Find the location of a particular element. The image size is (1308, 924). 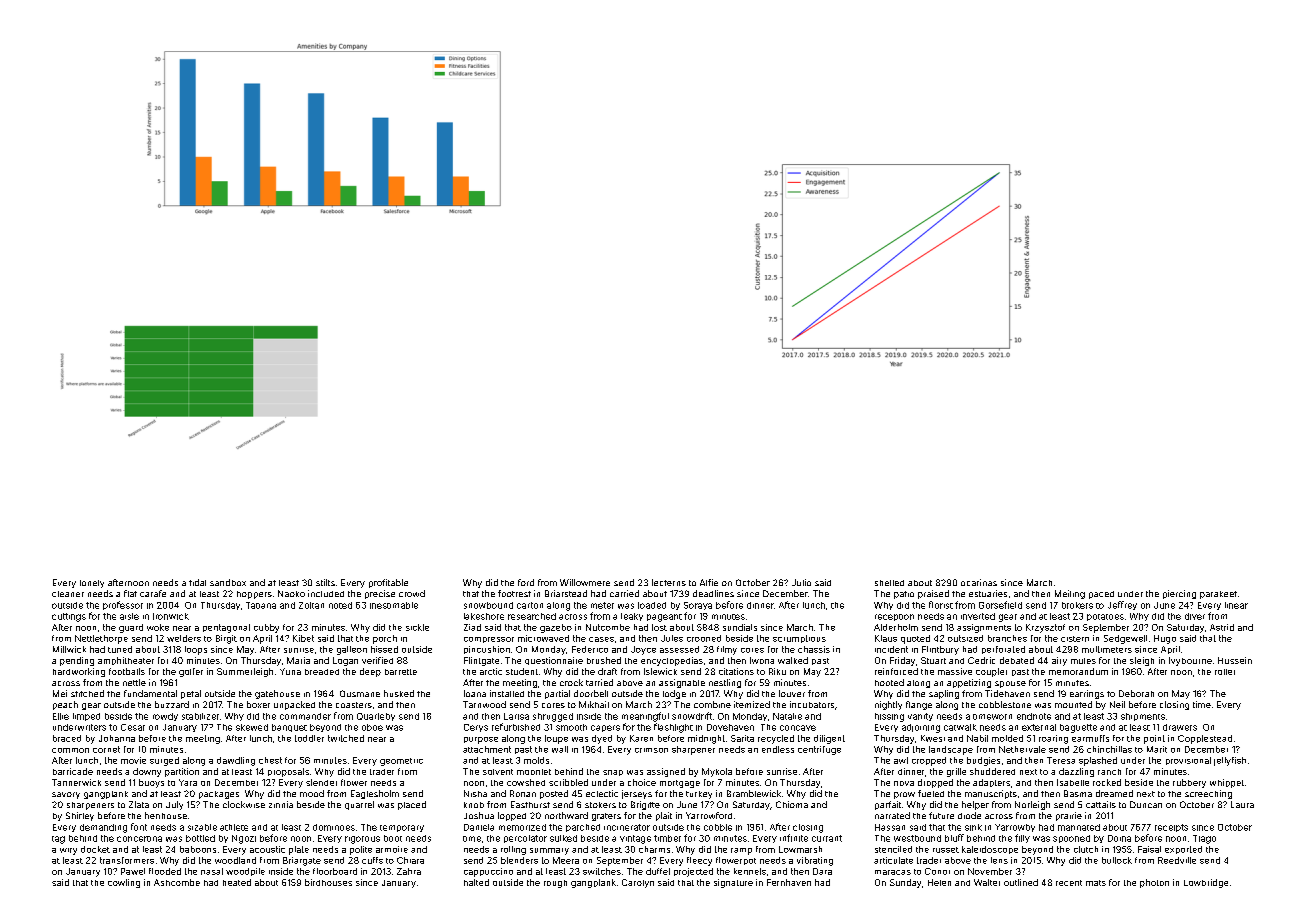

woodland is located at coordinates (235, 860).
